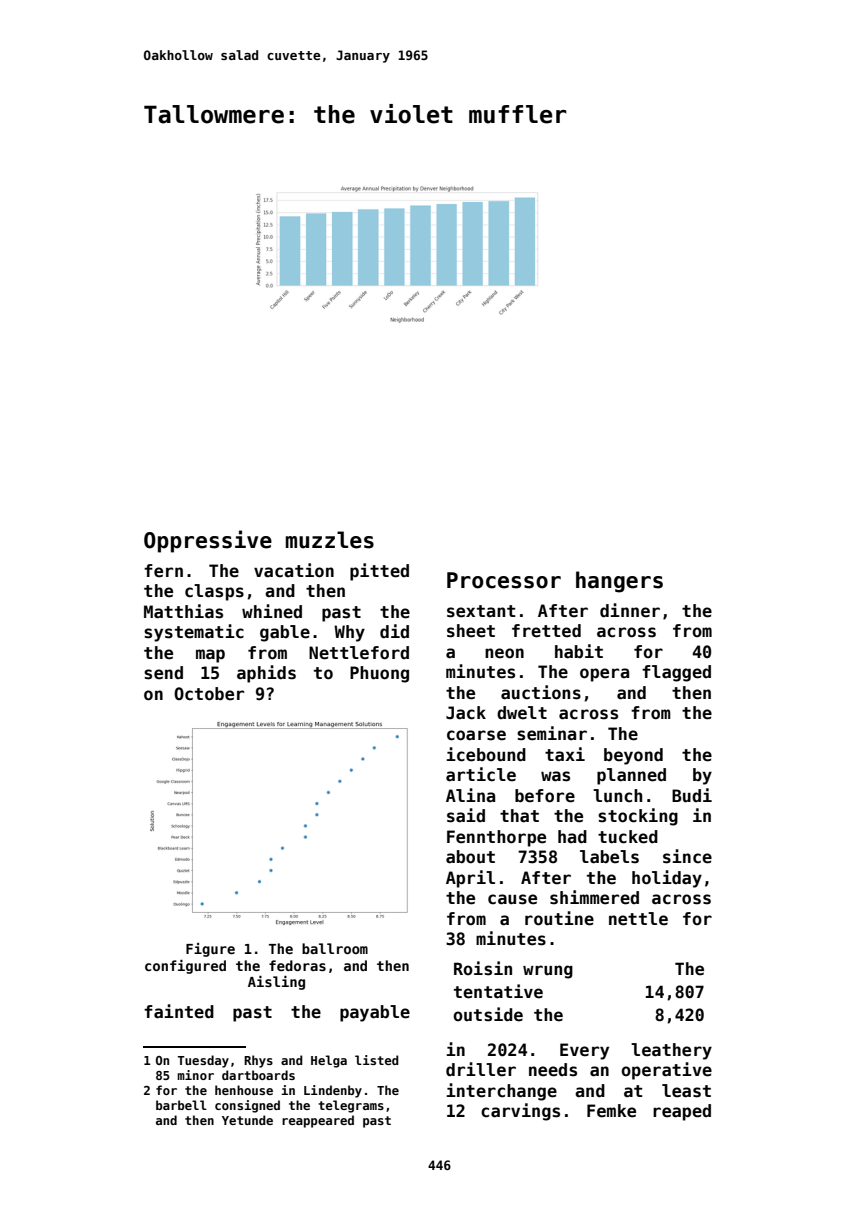  I want to click on dwelt, so click(522, 713).
